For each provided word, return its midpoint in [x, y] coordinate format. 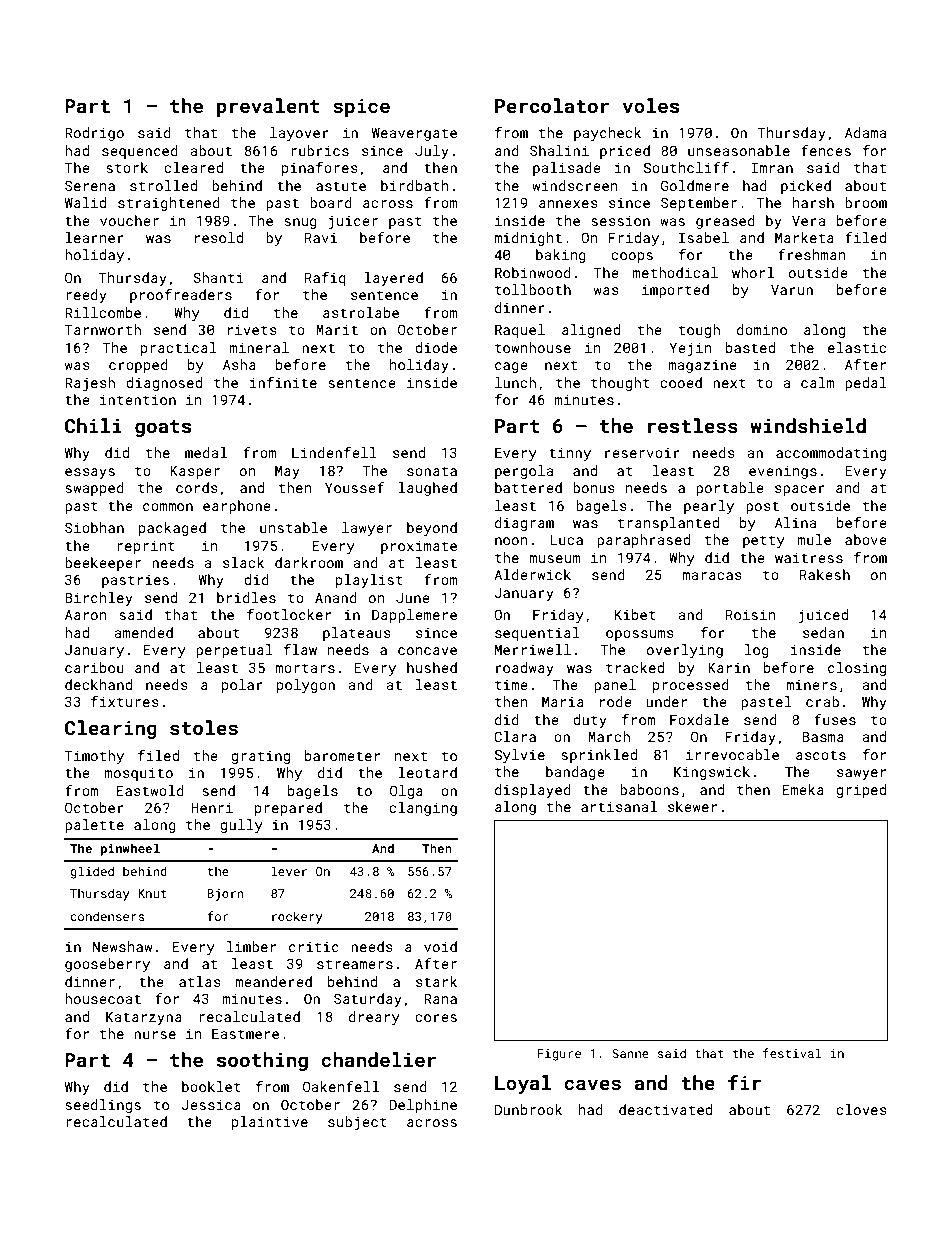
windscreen [574, 185]
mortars [305, 668]
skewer [692, 806]
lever [289, 871]
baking [561, 256]
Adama [865, 132]
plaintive [270, 1123]
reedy [86, 296]
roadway [525, 669]
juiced [823, 616]
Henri [212, 807]
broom [866, 202]
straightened [169, 204]
